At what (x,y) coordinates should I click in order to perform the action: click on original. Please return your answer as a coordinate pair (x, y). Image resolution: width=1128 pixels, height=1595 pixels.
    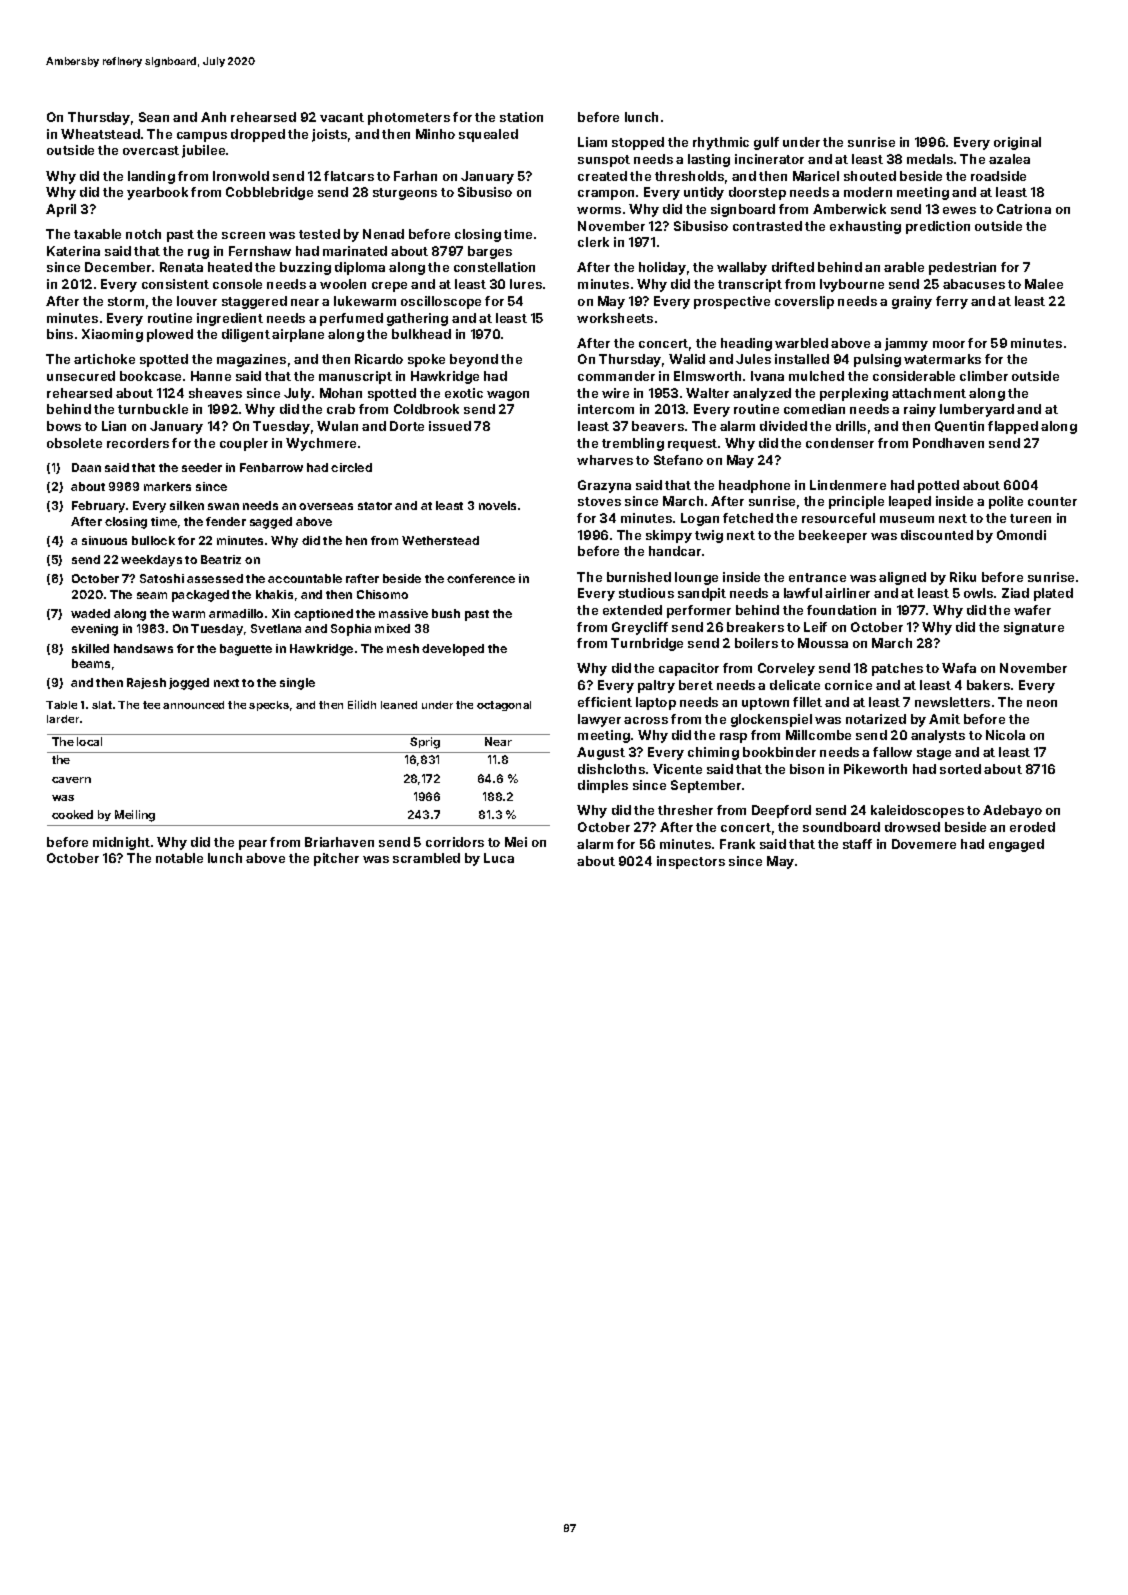
    Looking at the image, I should click on (1017, 143).
